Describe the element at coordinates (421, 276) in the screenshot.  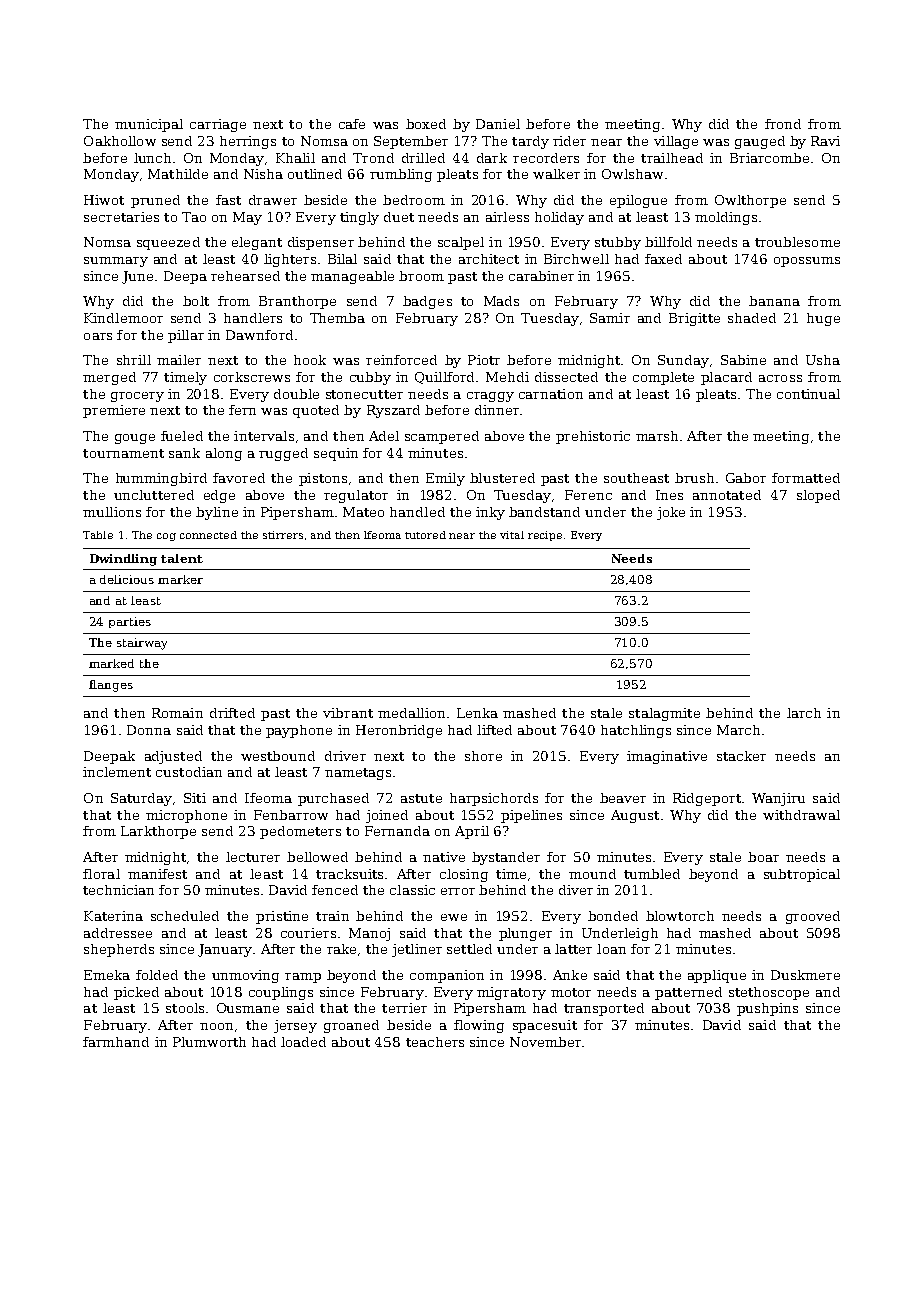
I see `broom` at that location.
